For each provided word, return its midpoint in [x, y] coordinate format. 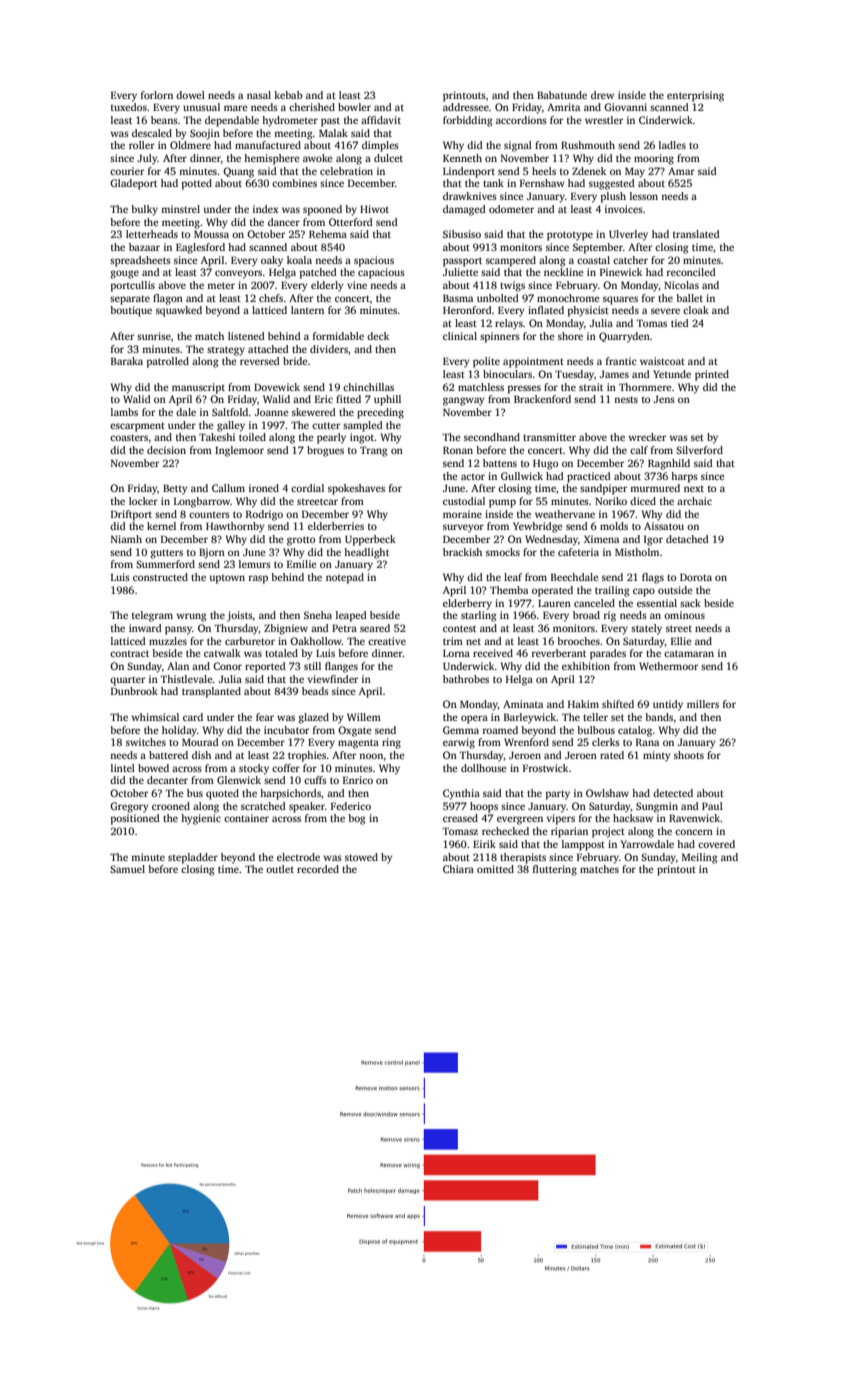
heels [544, 171]
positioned [135, 819]
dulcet [388, 158]
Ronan [458, 450]
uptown [227, 579]
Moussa [211, 234]
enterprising [695, 96]
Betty [175, 489]
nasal [259, 95]
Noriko [611, 501]
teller [595, 717]
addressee [466, 107]
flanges [341, 667]
